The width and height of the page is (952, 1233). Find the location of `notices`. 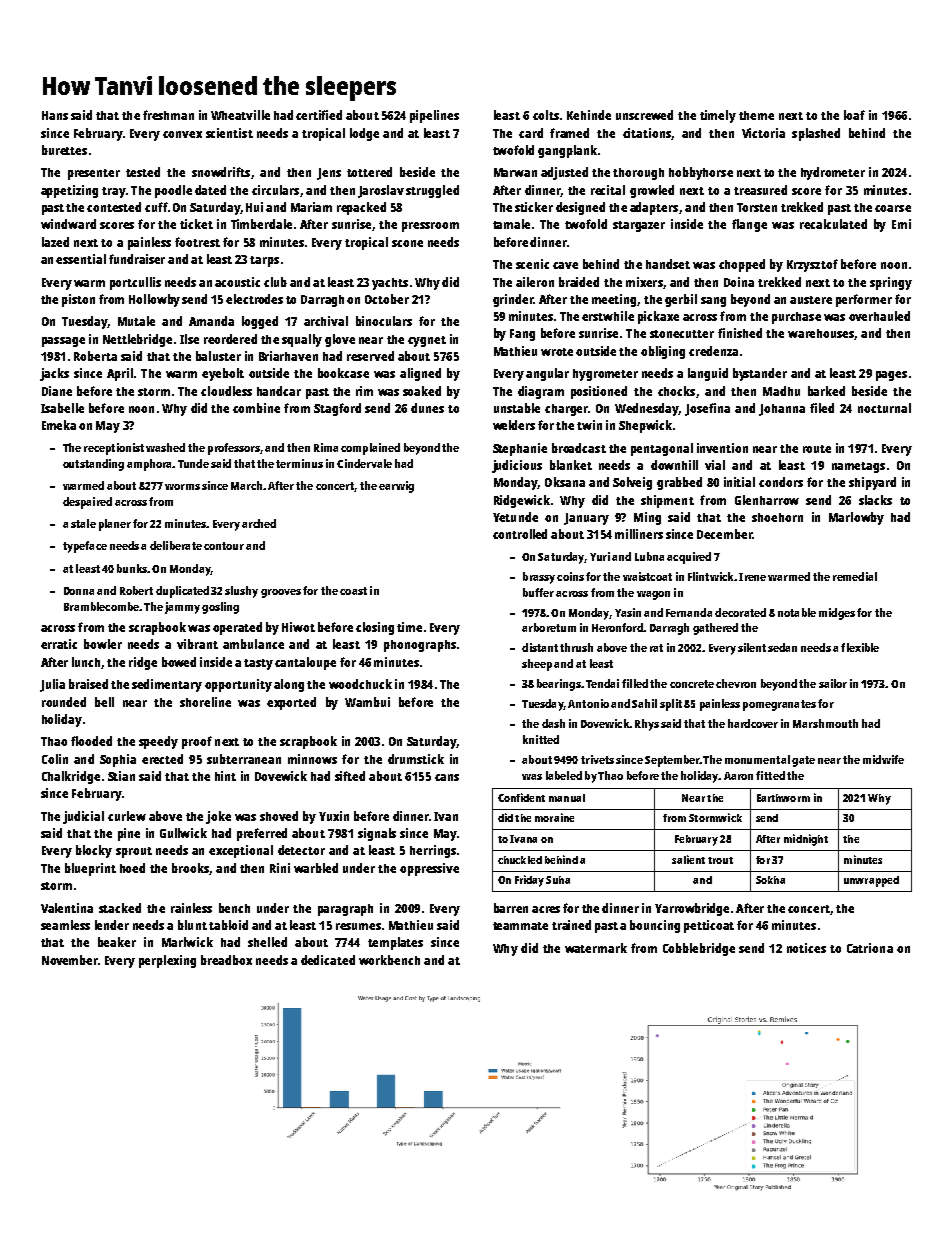

notices is located at coordinates (806, 948).
